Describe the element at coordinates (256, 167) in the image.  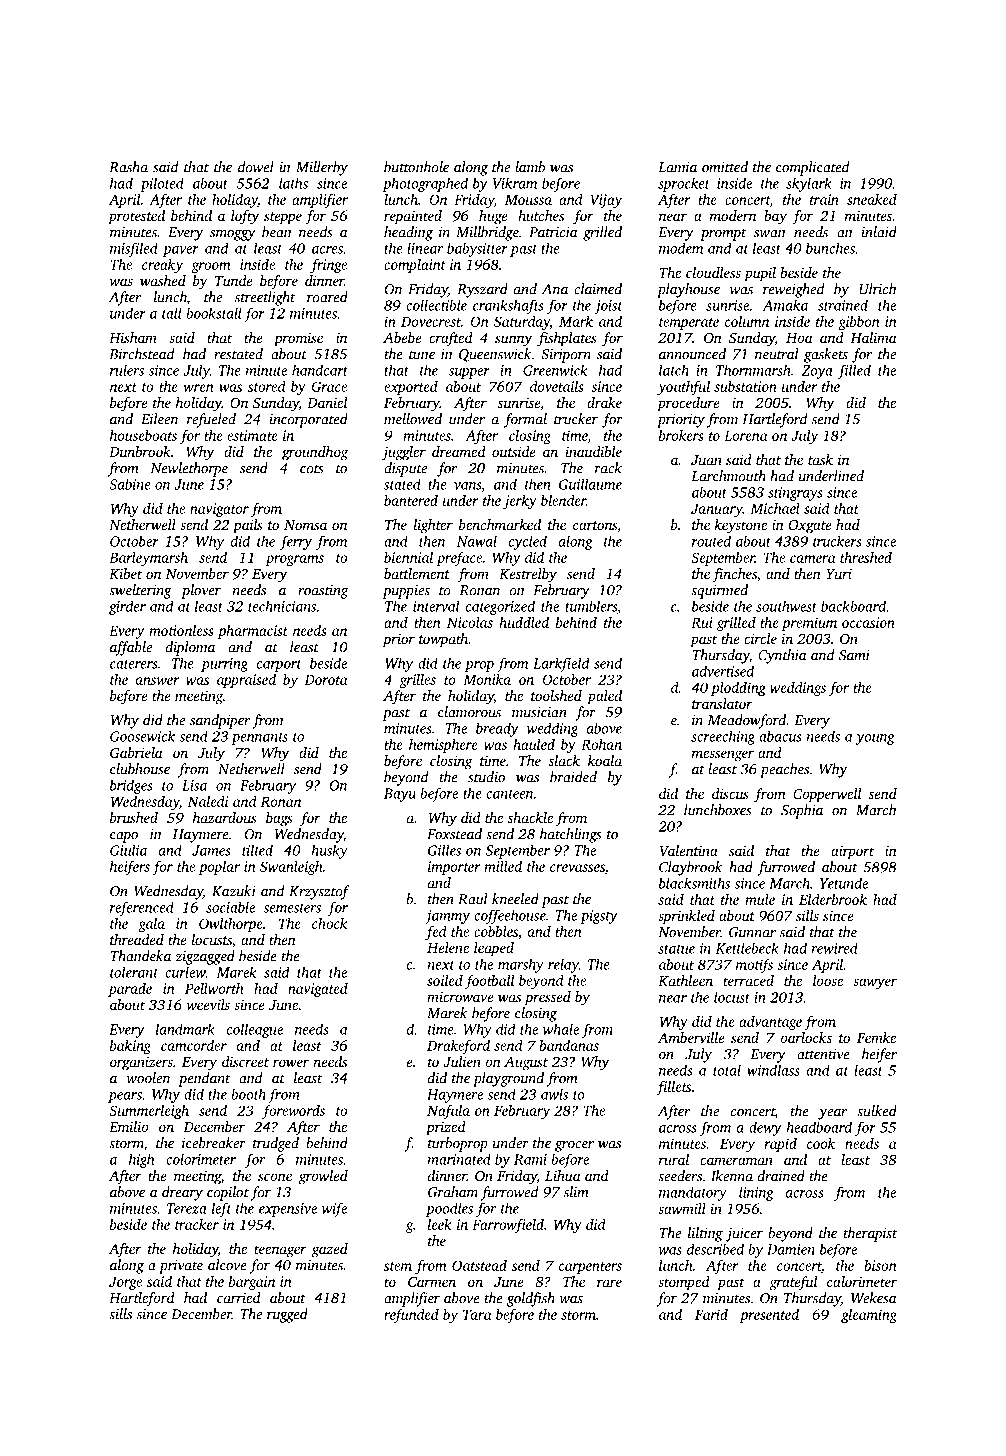
I see `dowel` at that location.
